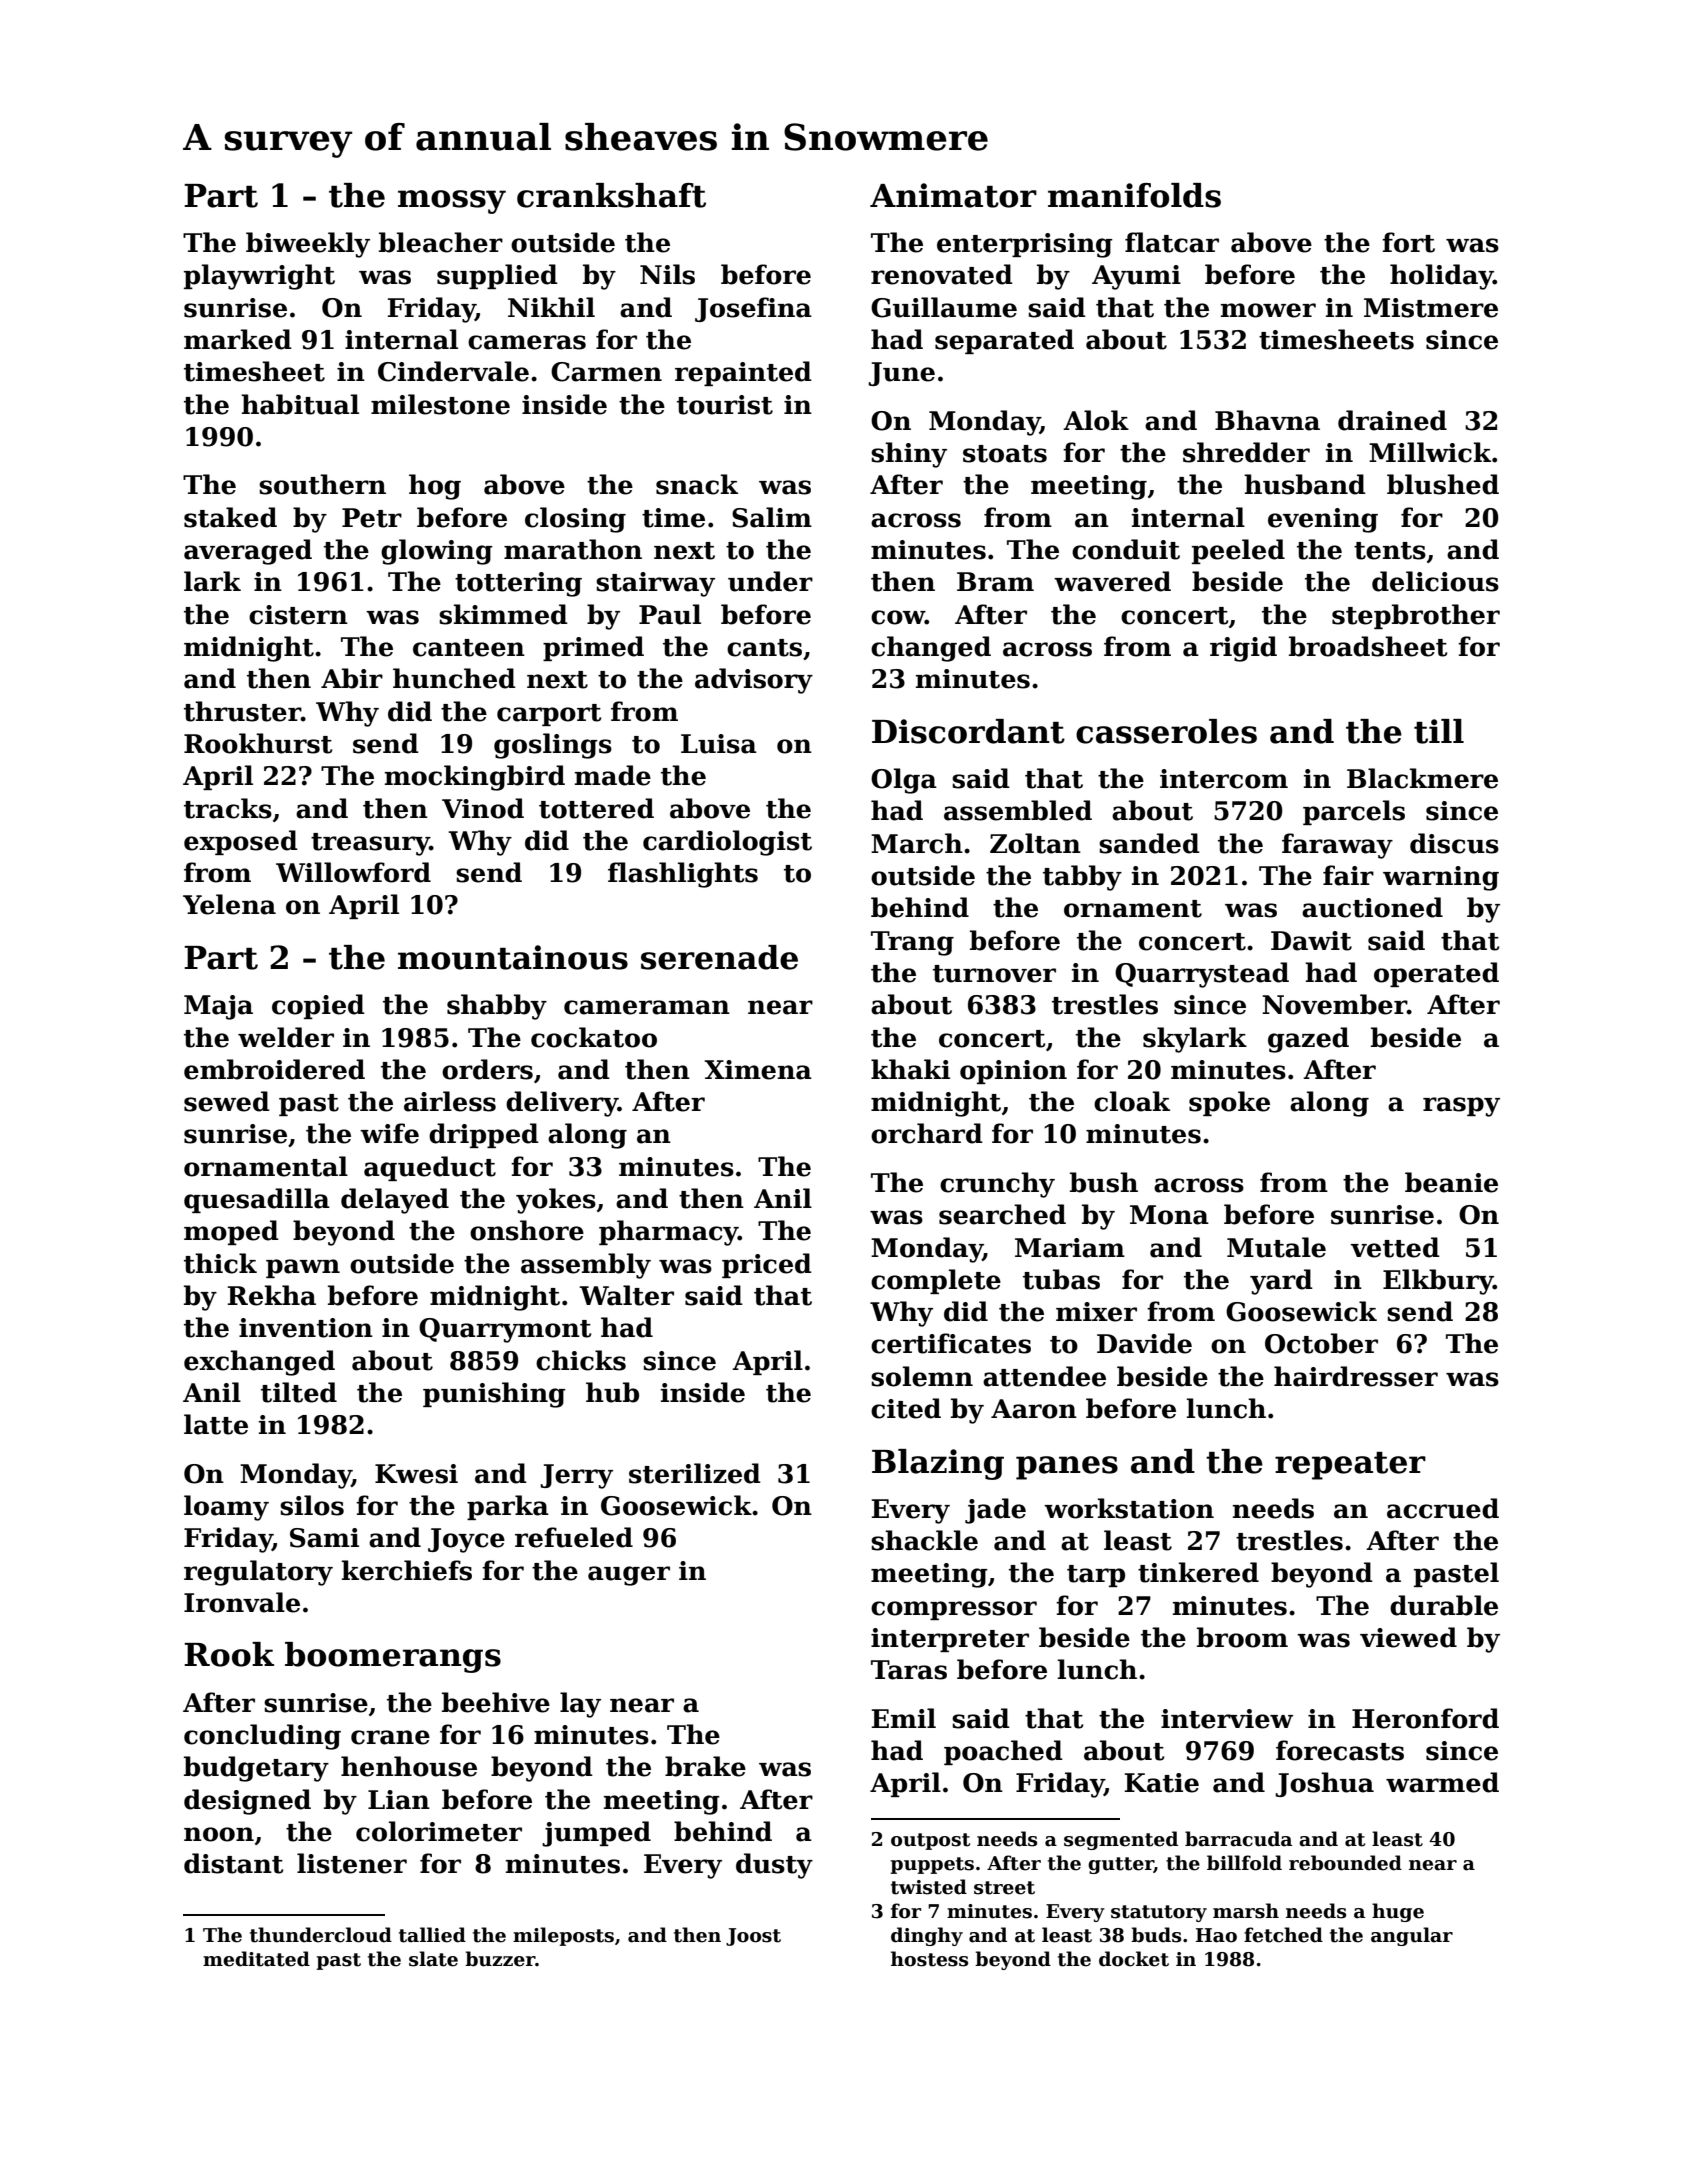  I want to click on buzzer, so click(500, 1959).
